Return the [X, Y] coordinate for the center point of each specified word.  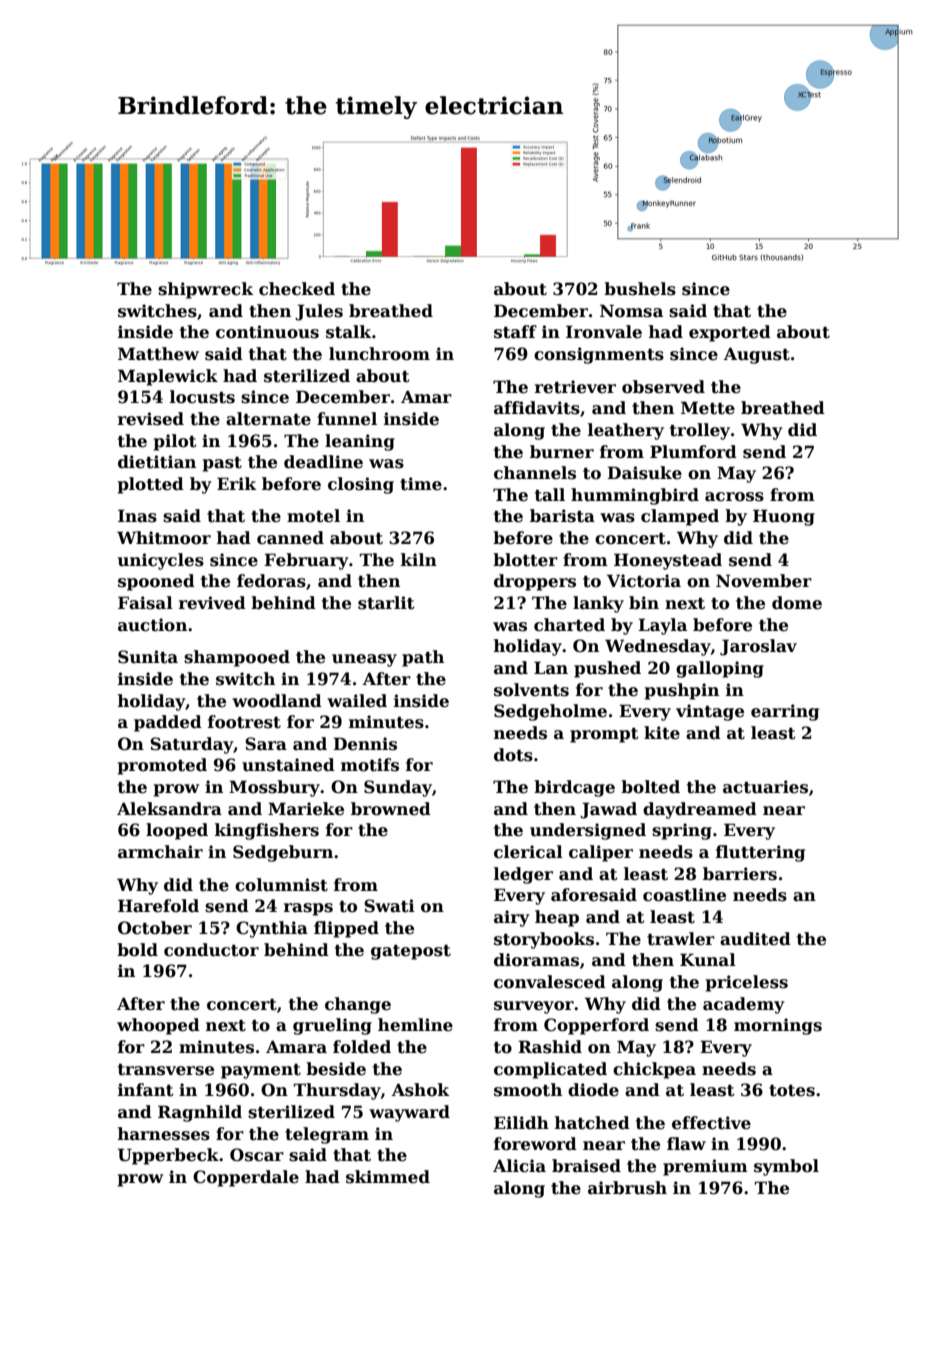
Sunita [148, 657]
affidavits [537, 408]
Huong [784, 517]
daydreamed [700, 810]
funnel [347, 419]
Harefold [158, 906]
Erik [236, 483]
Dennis [365, 744]
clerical [528, 852]
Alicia [519, 1166]
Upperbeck [168, 1156]
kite [662, 733]
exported [730, 333]
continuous [267, 332]
